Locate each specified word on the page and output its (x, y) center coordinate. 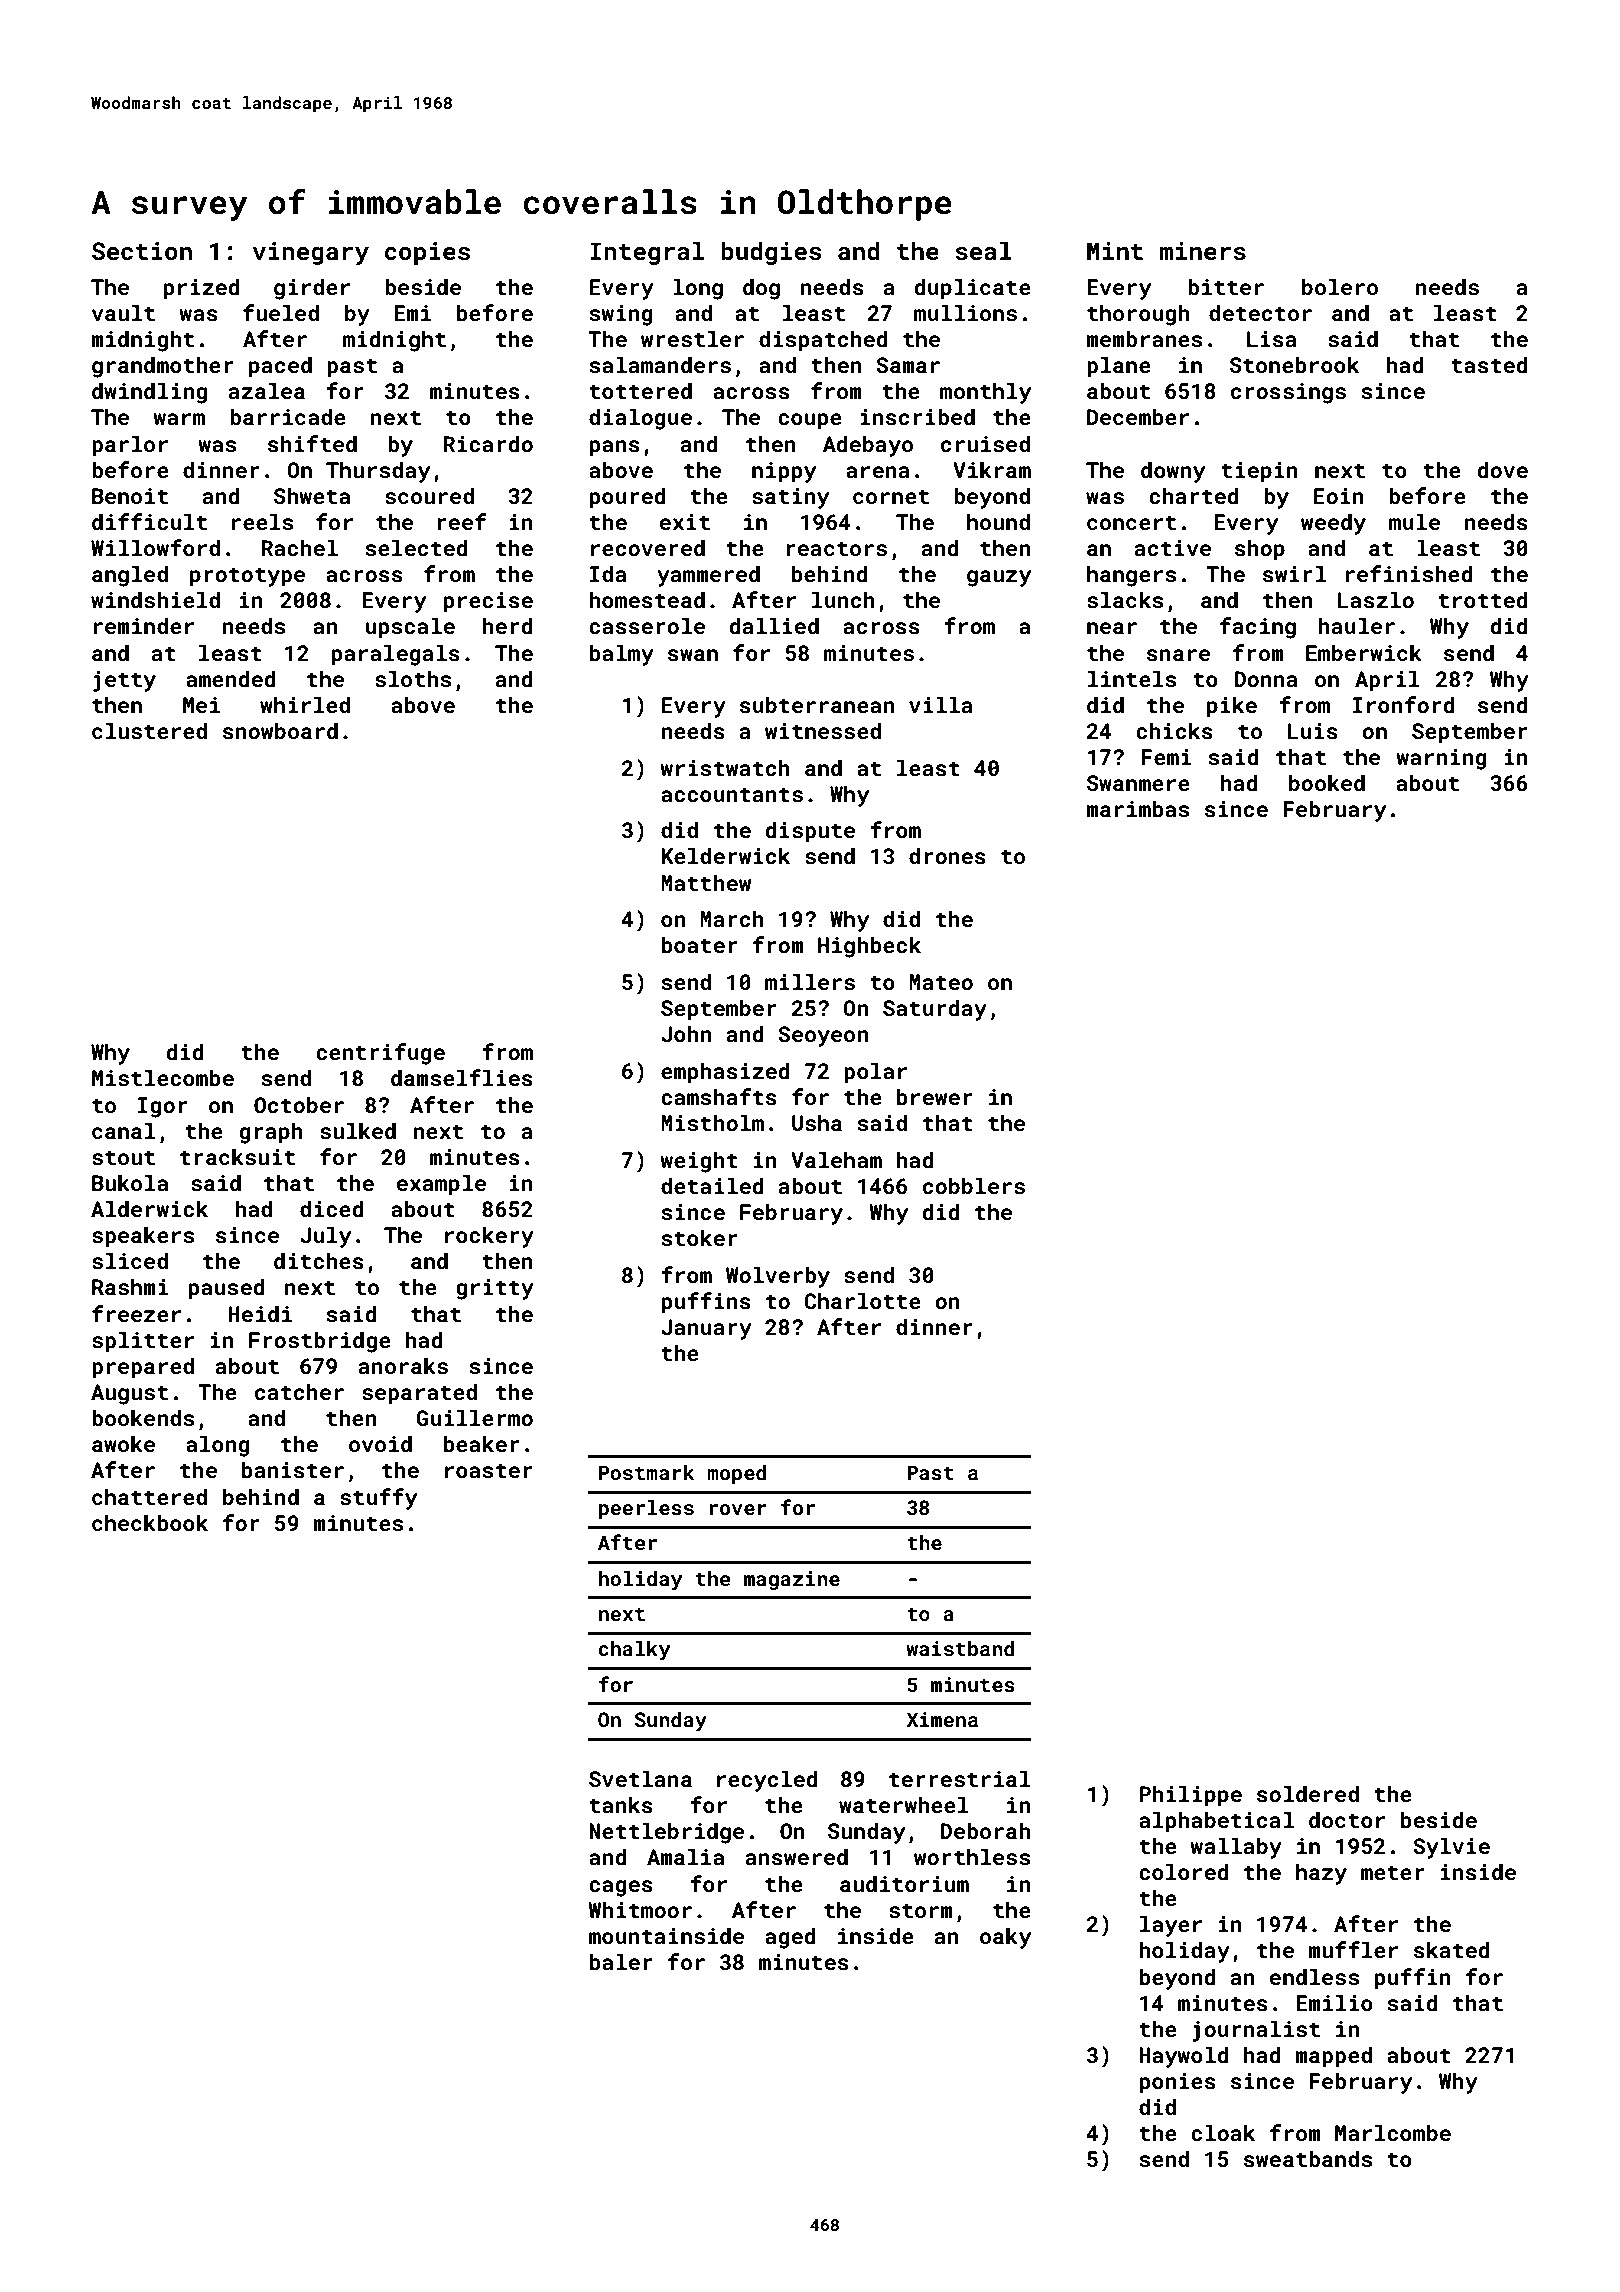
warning (1441, 759)
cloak (1223, 2132)
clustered (149, 730)
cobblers (974, 1185)
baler (621, 1961)
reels (262, 521)
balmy (622, 655)
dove (1503, 469)
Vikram (992, 469)
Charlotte (862, 1300)
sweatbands (1308, 2158)
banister (293, 1469)
